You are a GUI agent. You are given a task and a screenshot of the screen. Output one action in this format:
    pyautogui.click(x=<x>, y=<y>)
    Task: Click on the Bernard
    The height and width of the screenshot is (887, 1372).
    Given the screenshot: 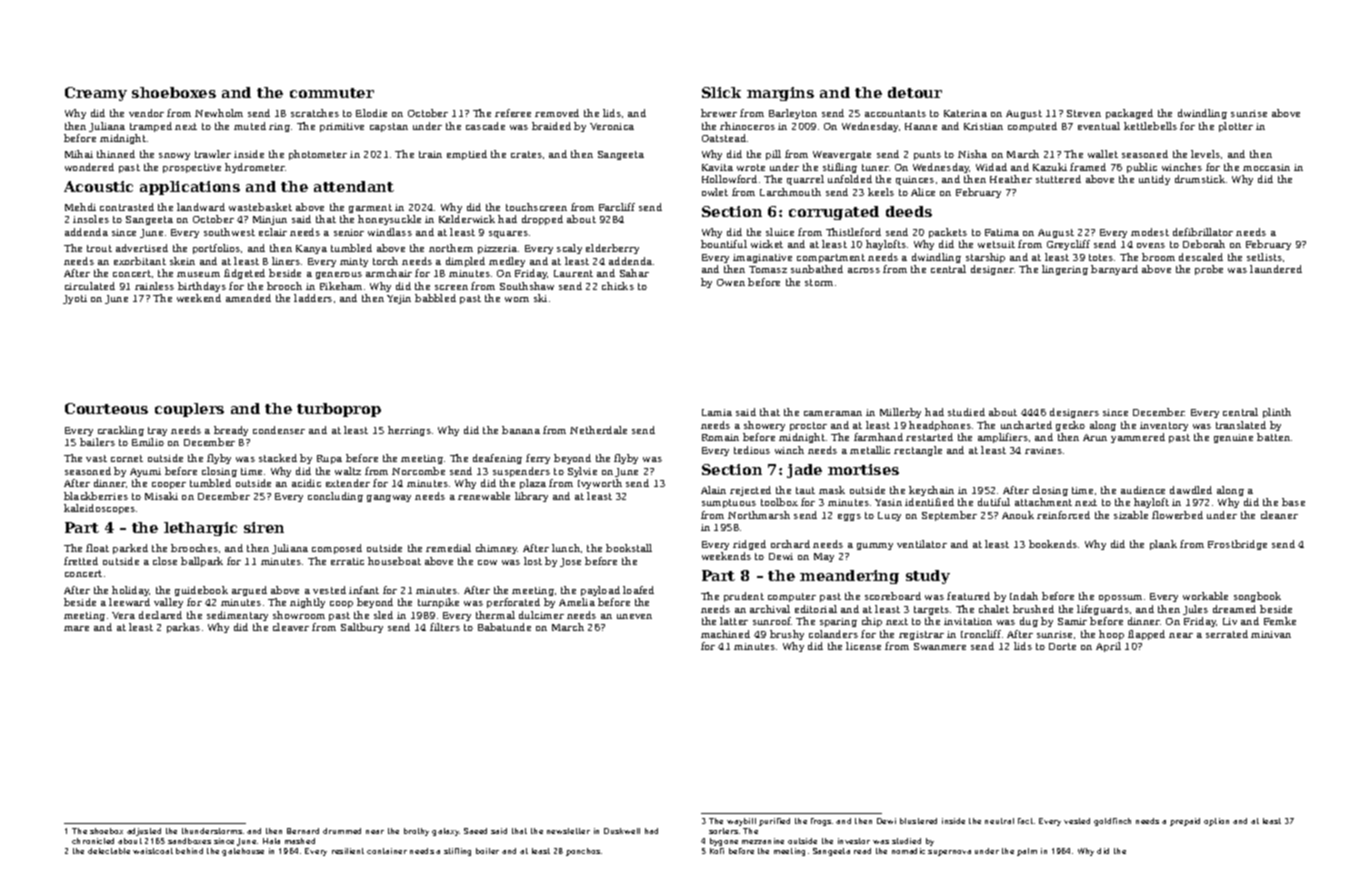 What is the action you would take?
    pyautogui.click(x=303, y=831)
